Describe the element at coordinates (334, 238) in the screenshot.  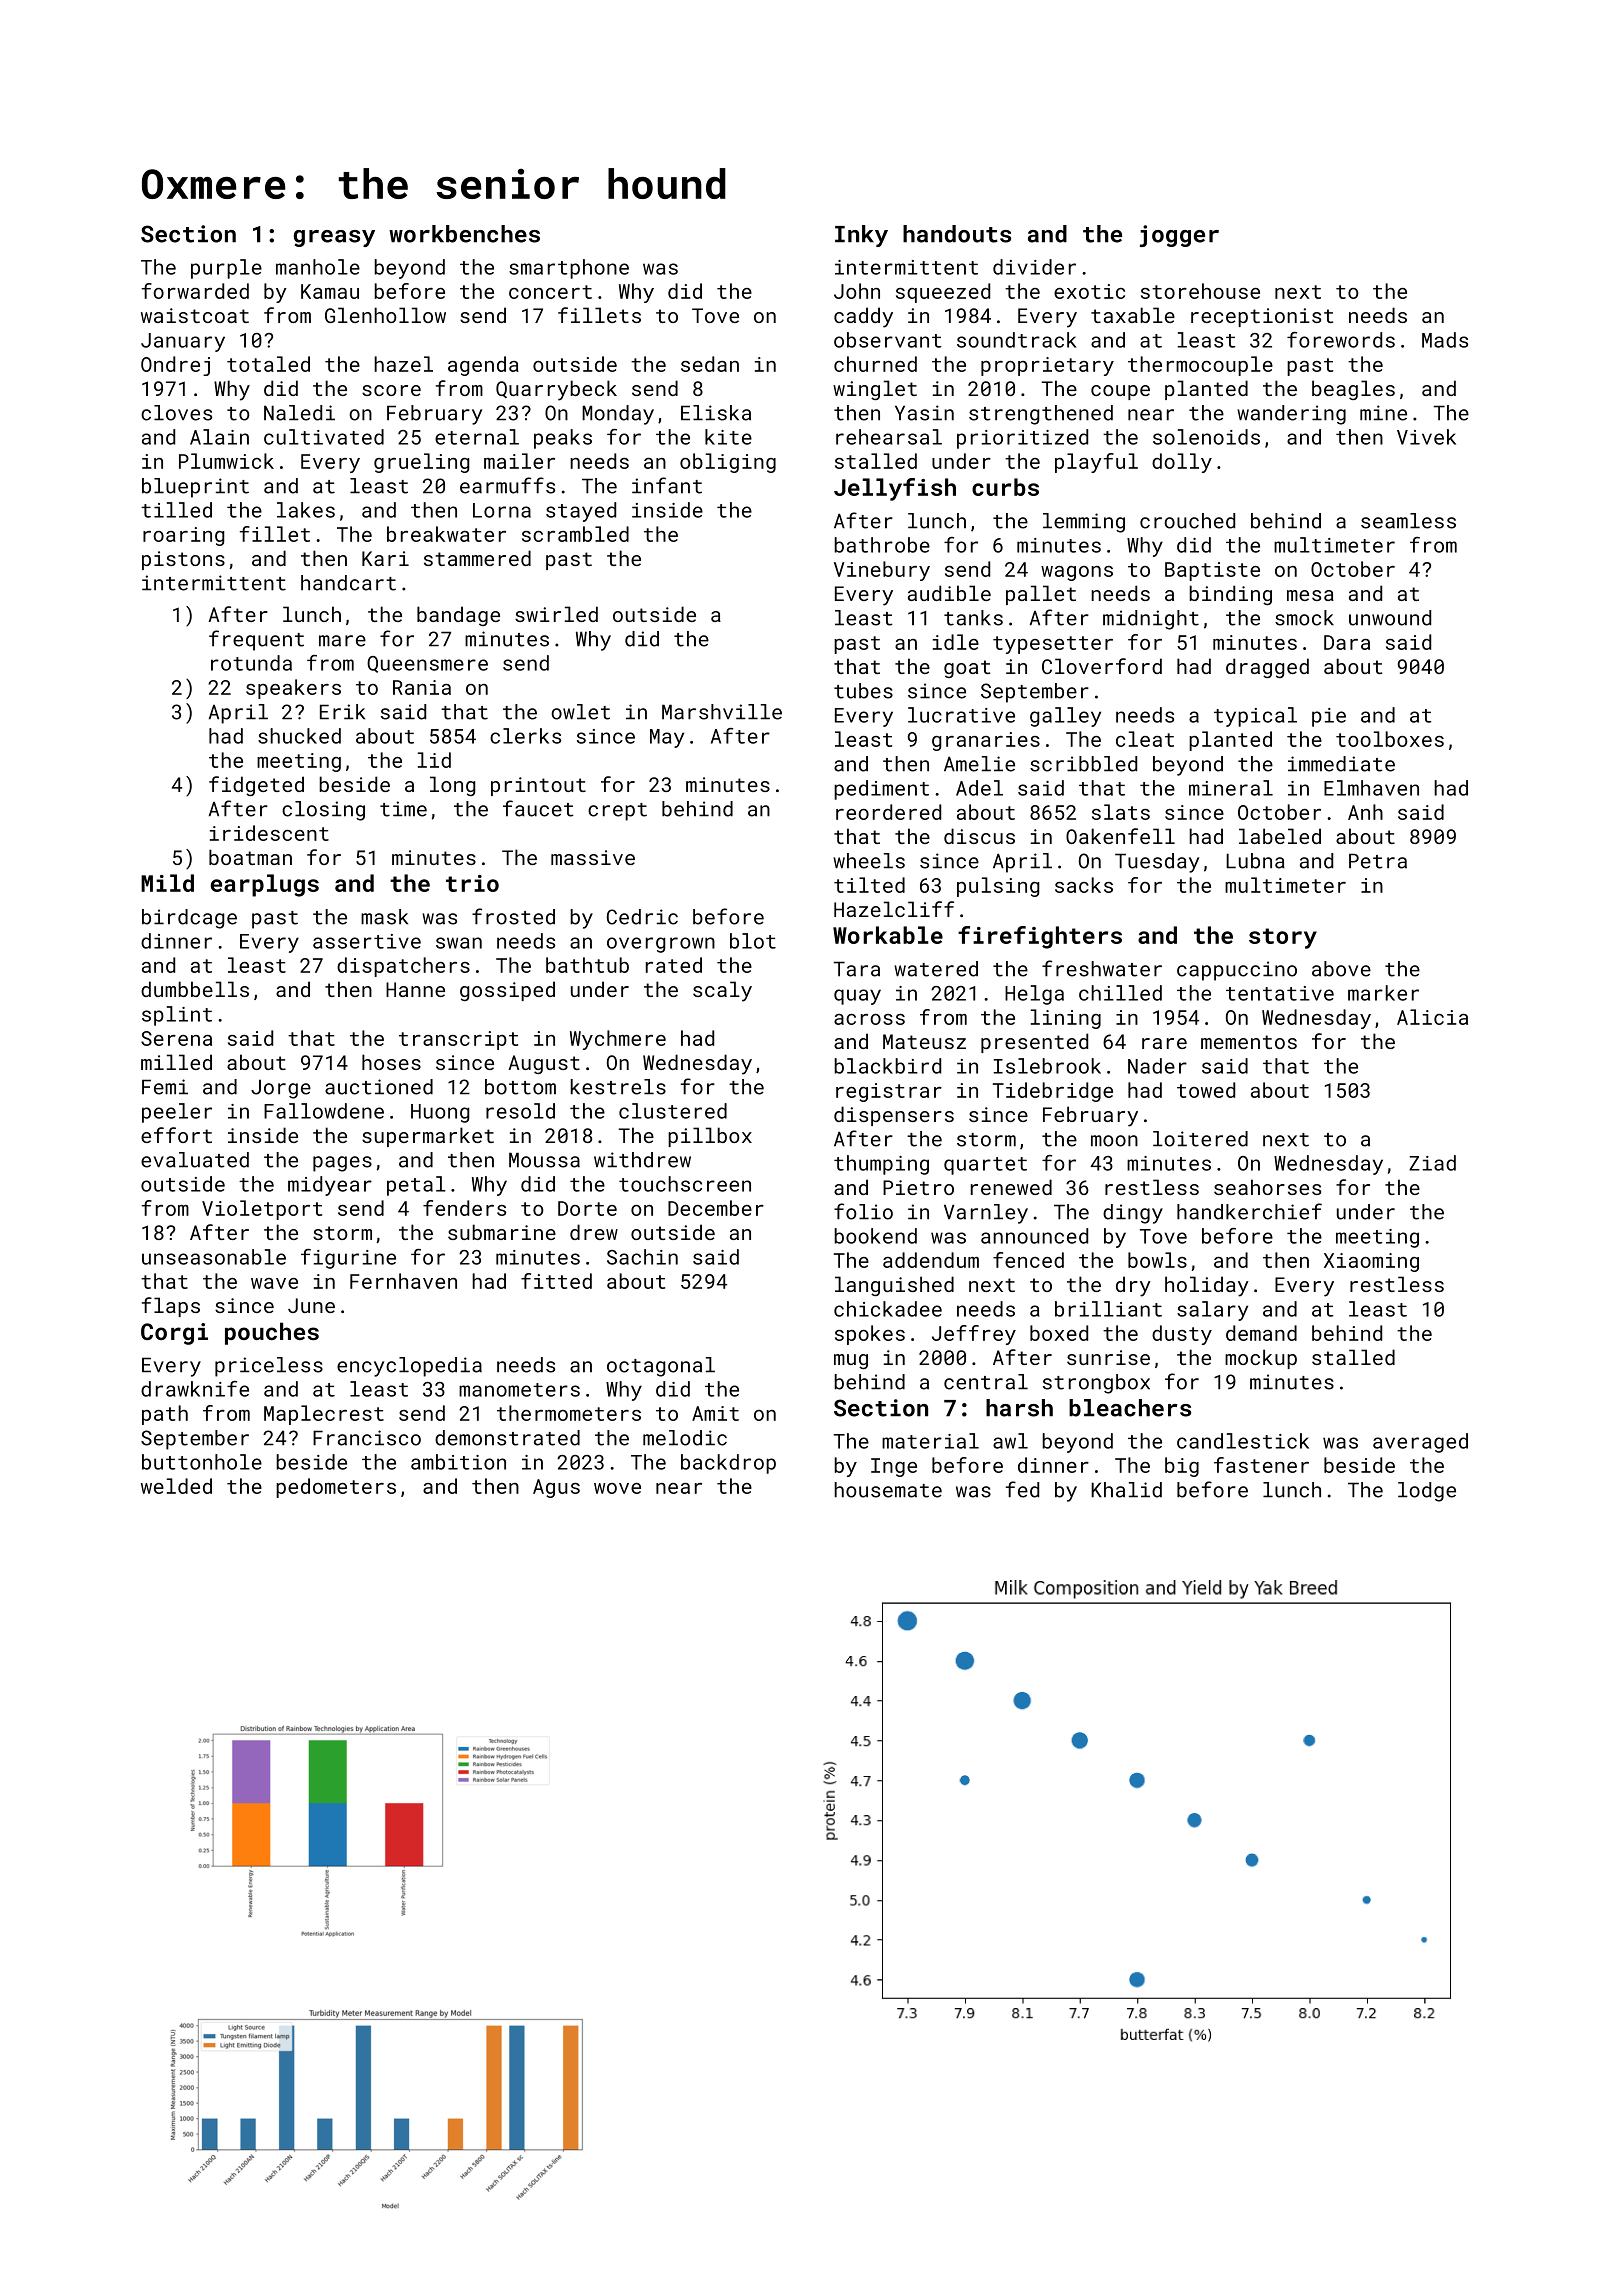
I see `greasy` at that location.
